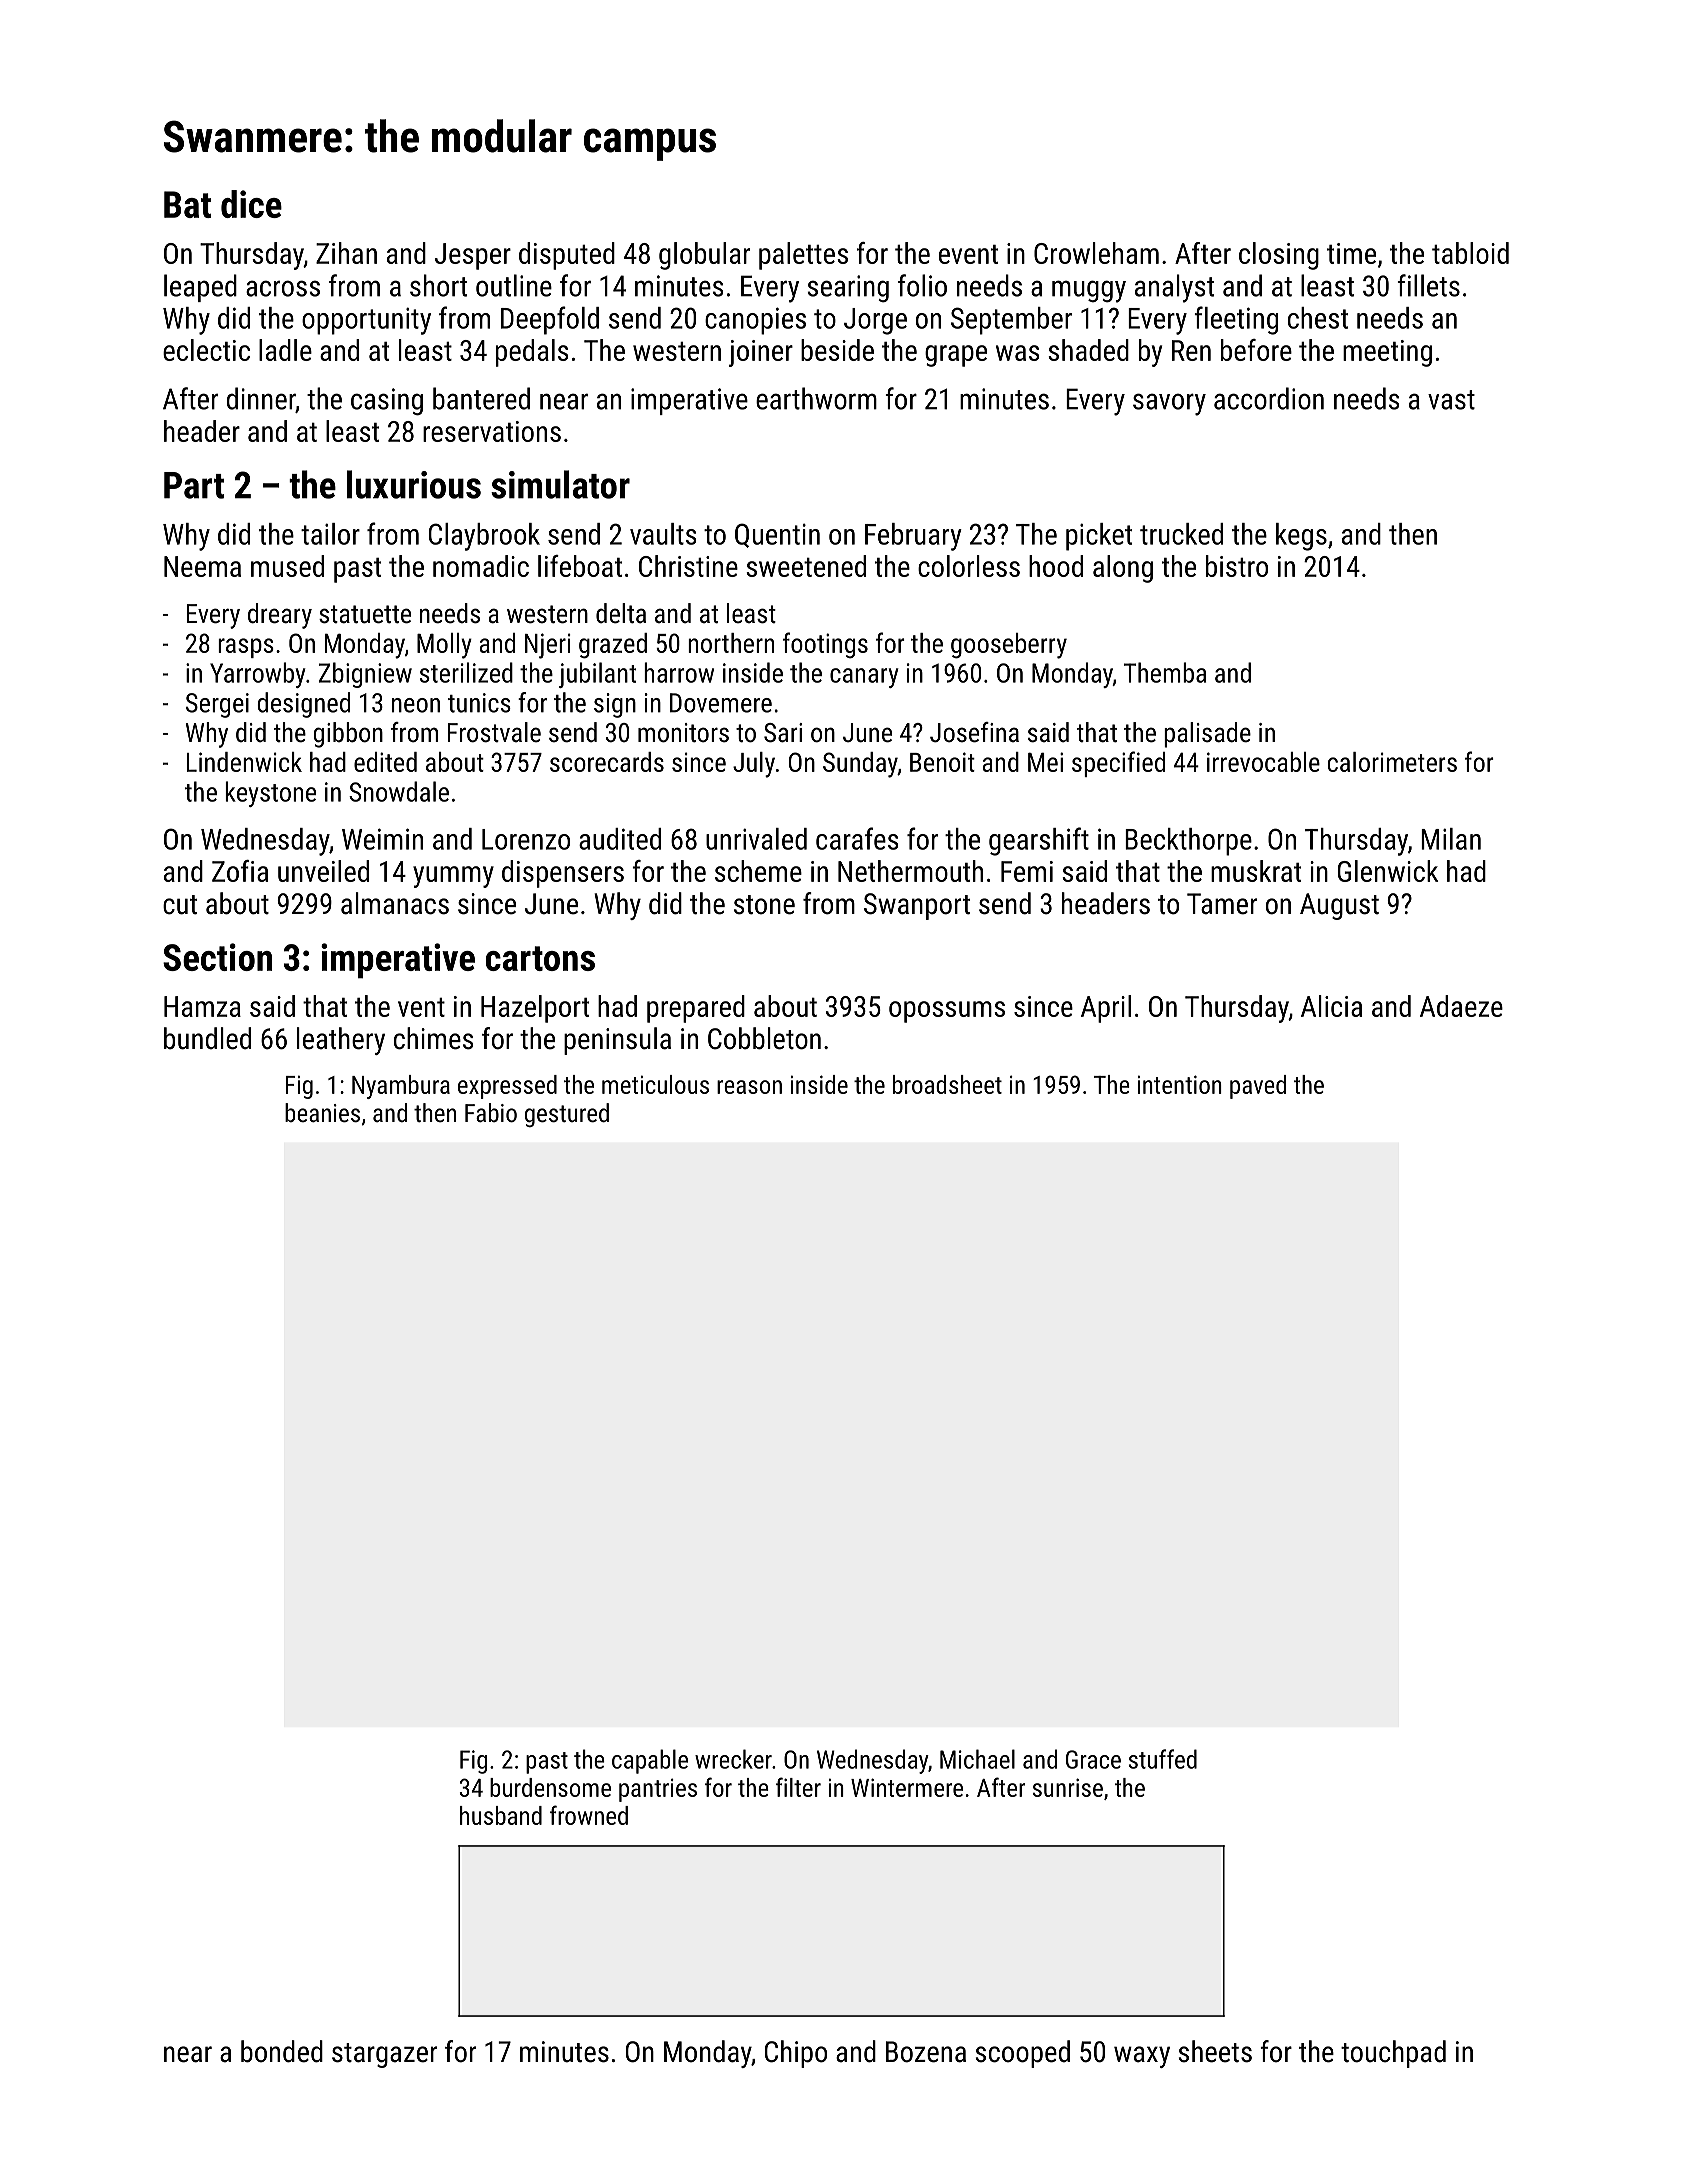  What do you see at coordinates (650, 1761) in the screenshot?
I see `capable` at bounding box center [650, 1761].
